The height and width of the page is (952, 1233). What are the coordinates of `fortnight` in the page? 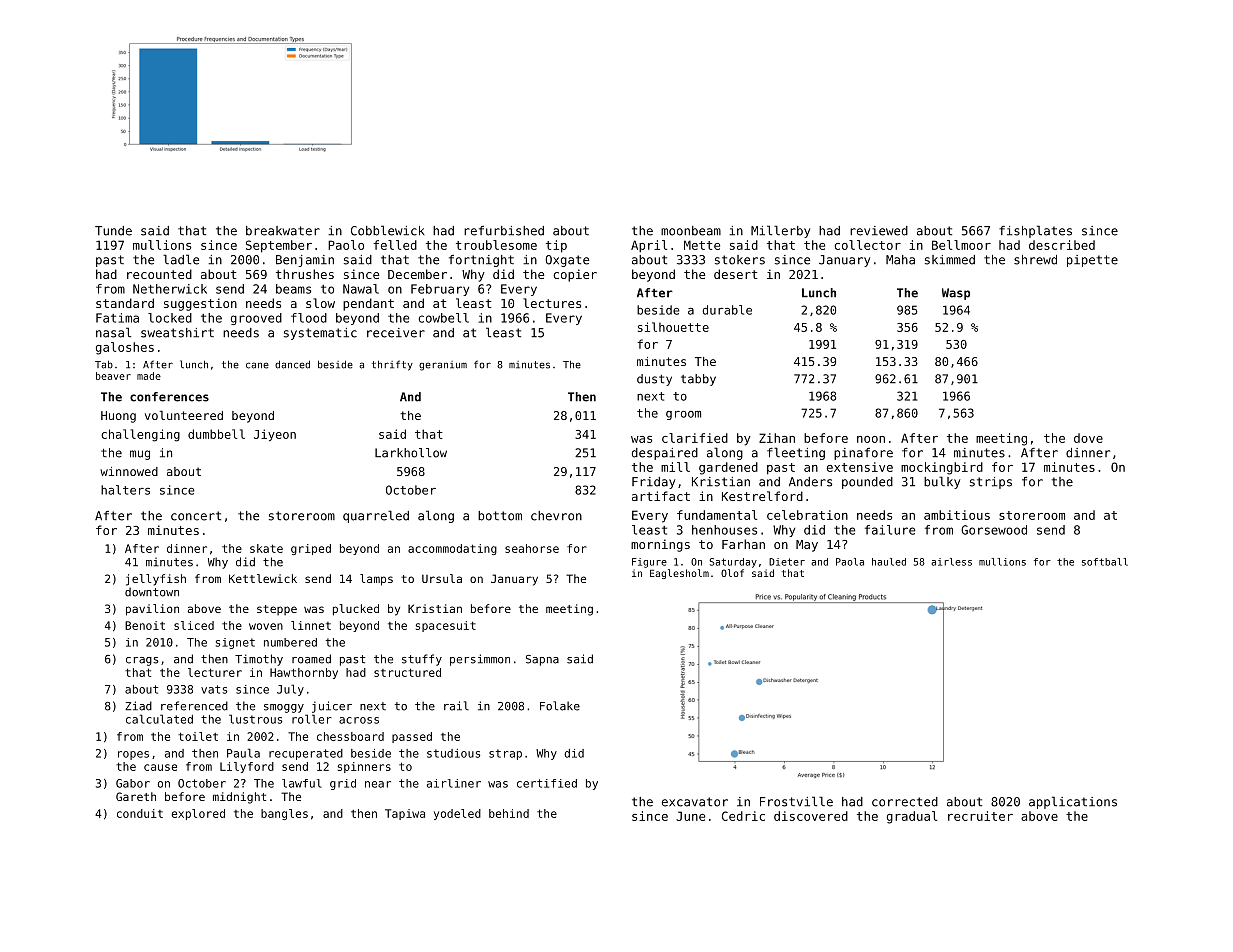 It's located at (481, 261).
